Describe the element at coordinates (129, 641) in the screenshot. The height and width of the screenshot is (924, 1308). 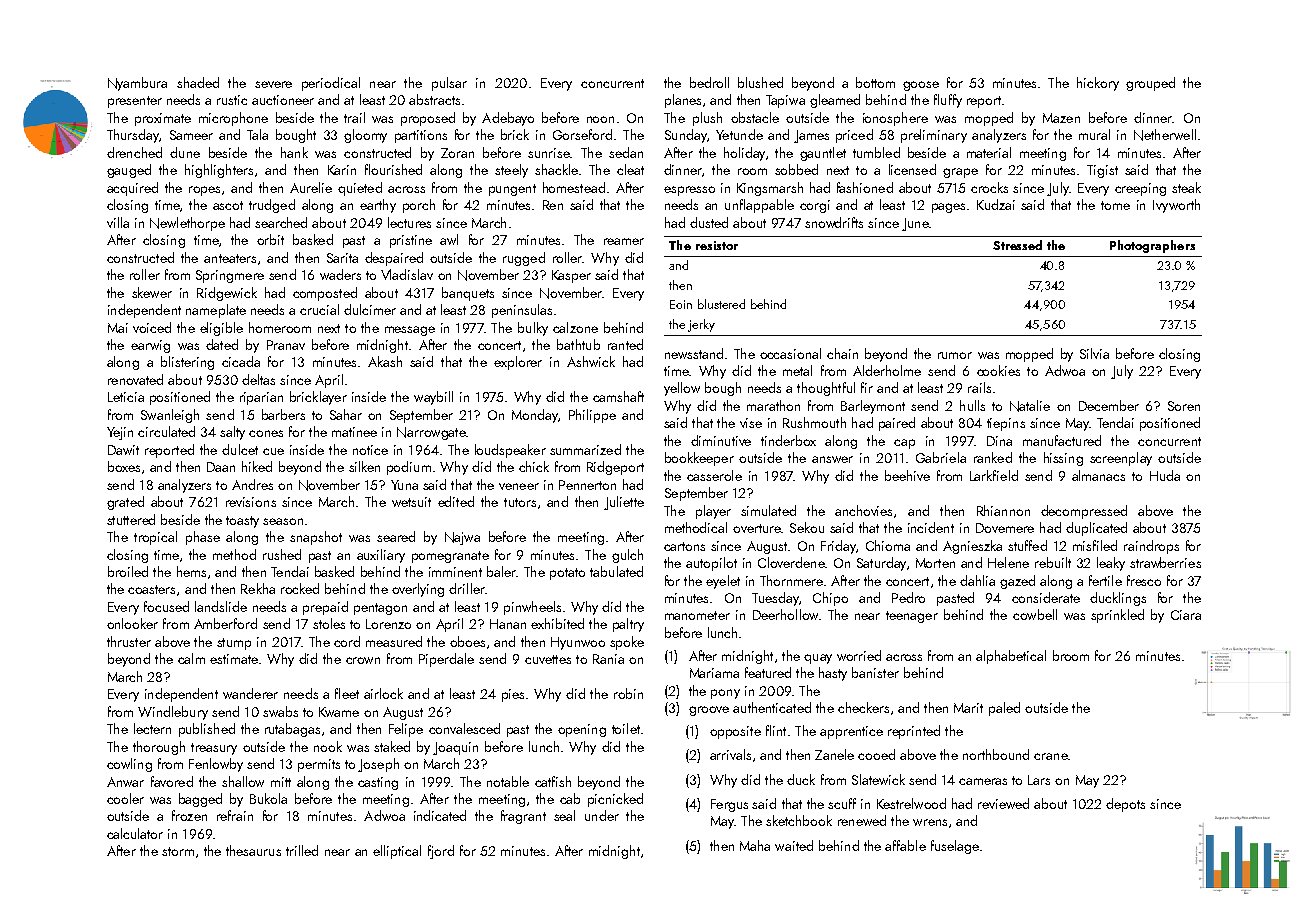
I see `thruster` at that location.
